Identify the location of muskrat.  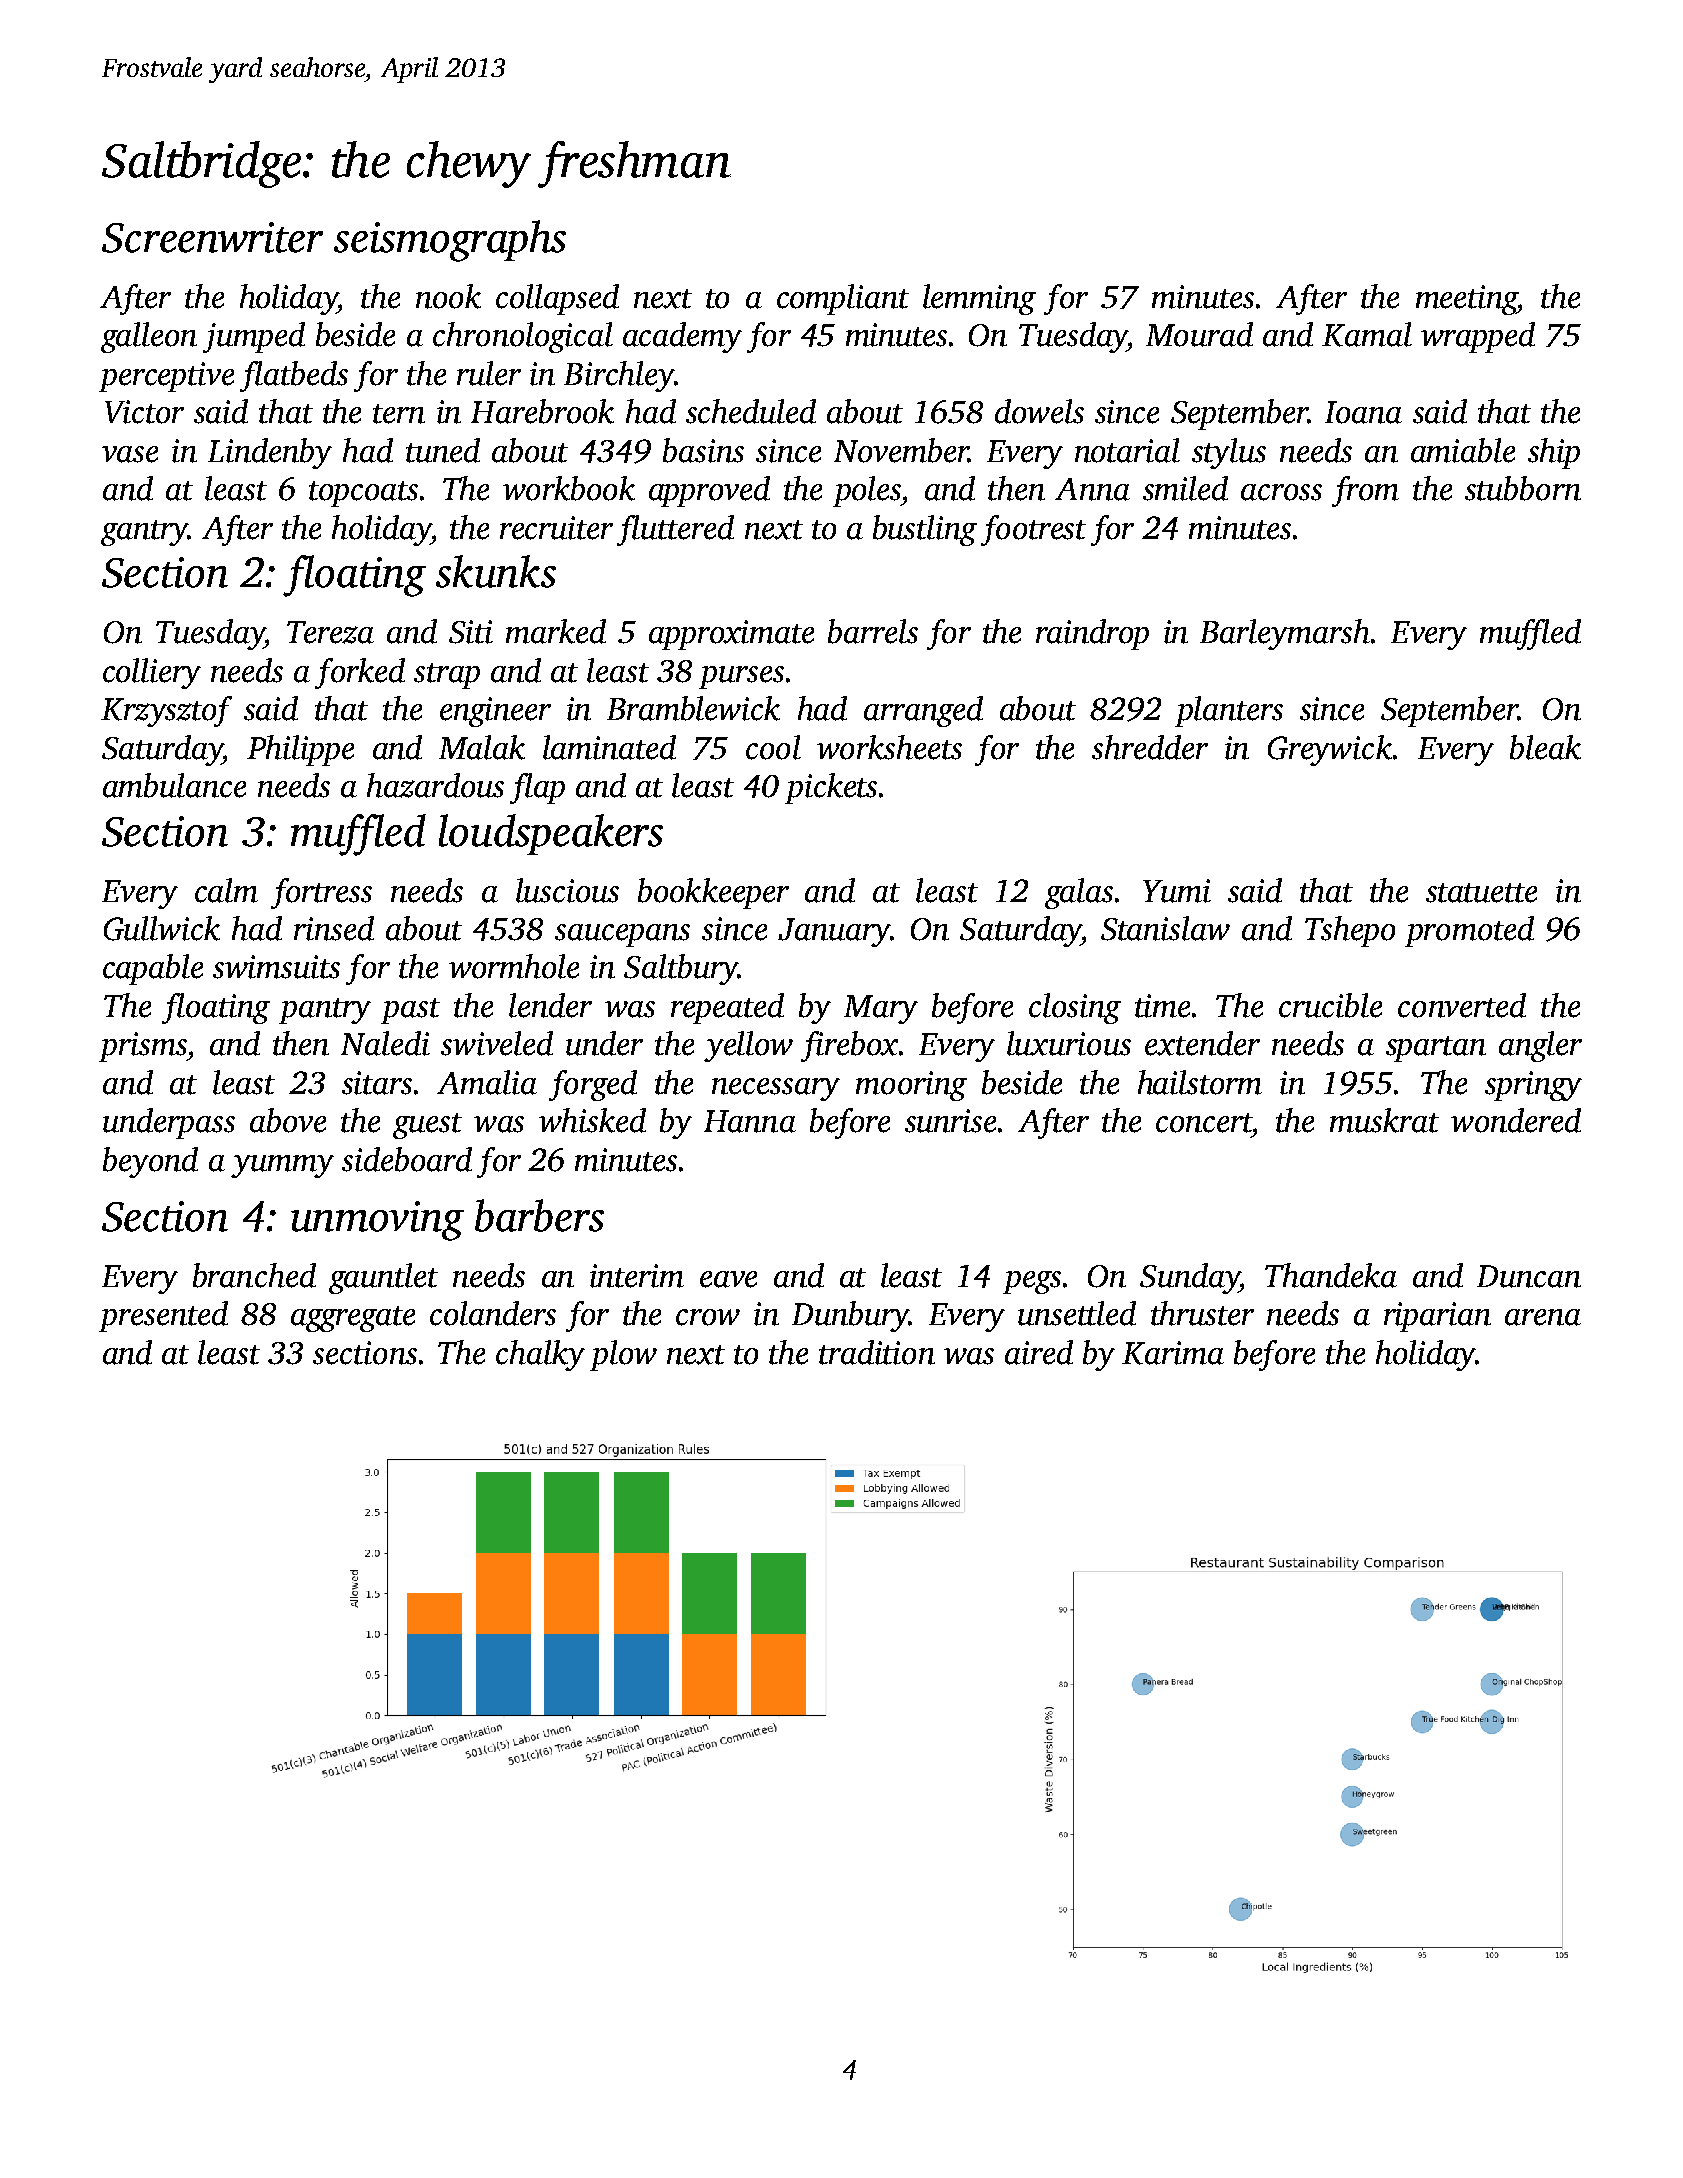
(1384, 1120).
